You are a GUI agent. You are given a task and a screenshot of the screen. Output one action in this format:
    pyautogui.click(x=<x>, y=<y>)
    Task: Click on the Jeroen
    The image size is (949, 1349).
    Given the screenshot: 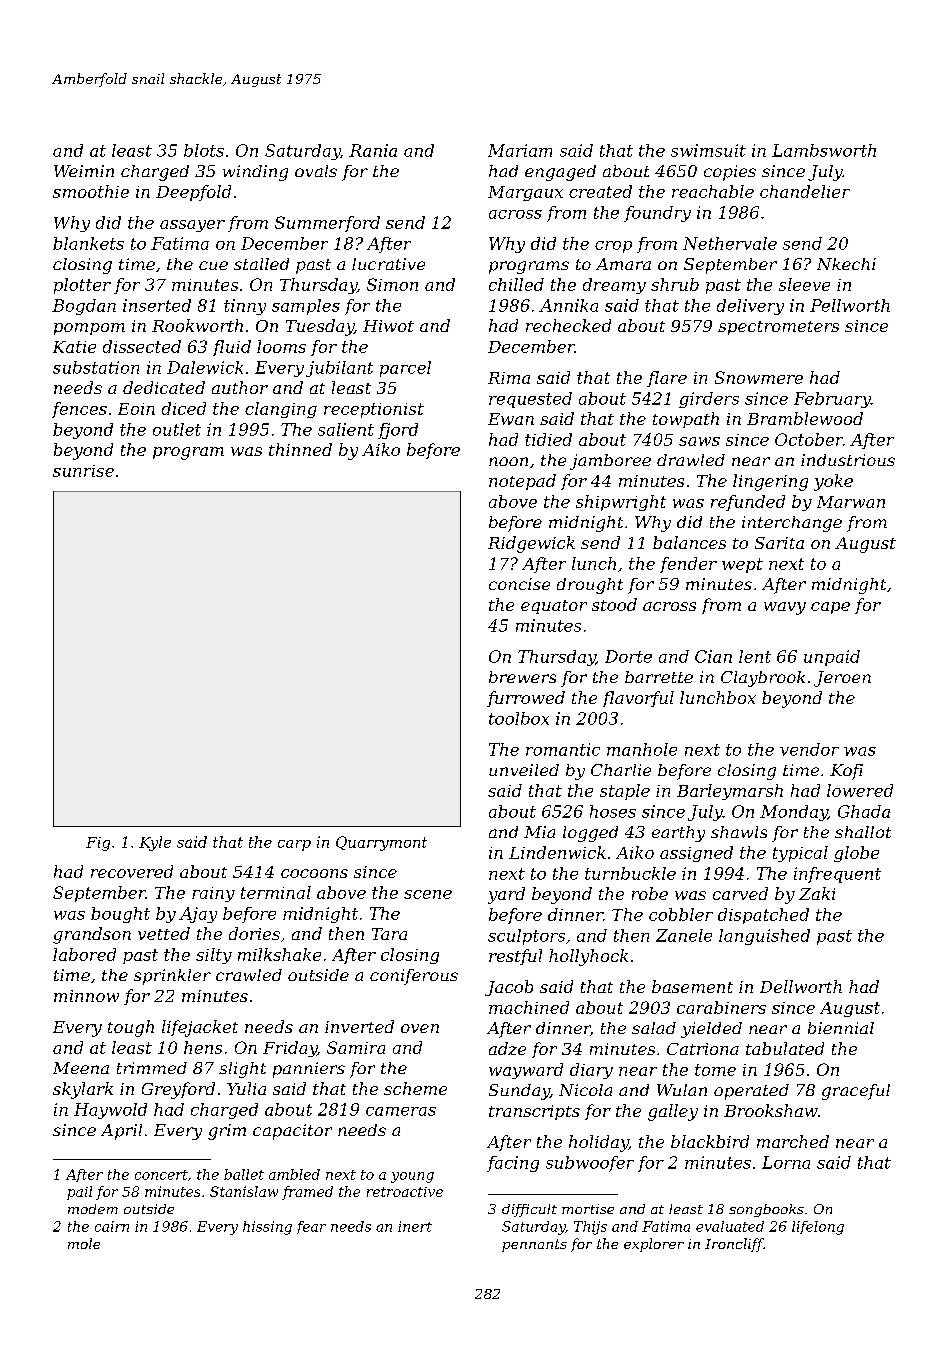 What is the action you would take?
    pyautogui.click(x=842, y=679)
